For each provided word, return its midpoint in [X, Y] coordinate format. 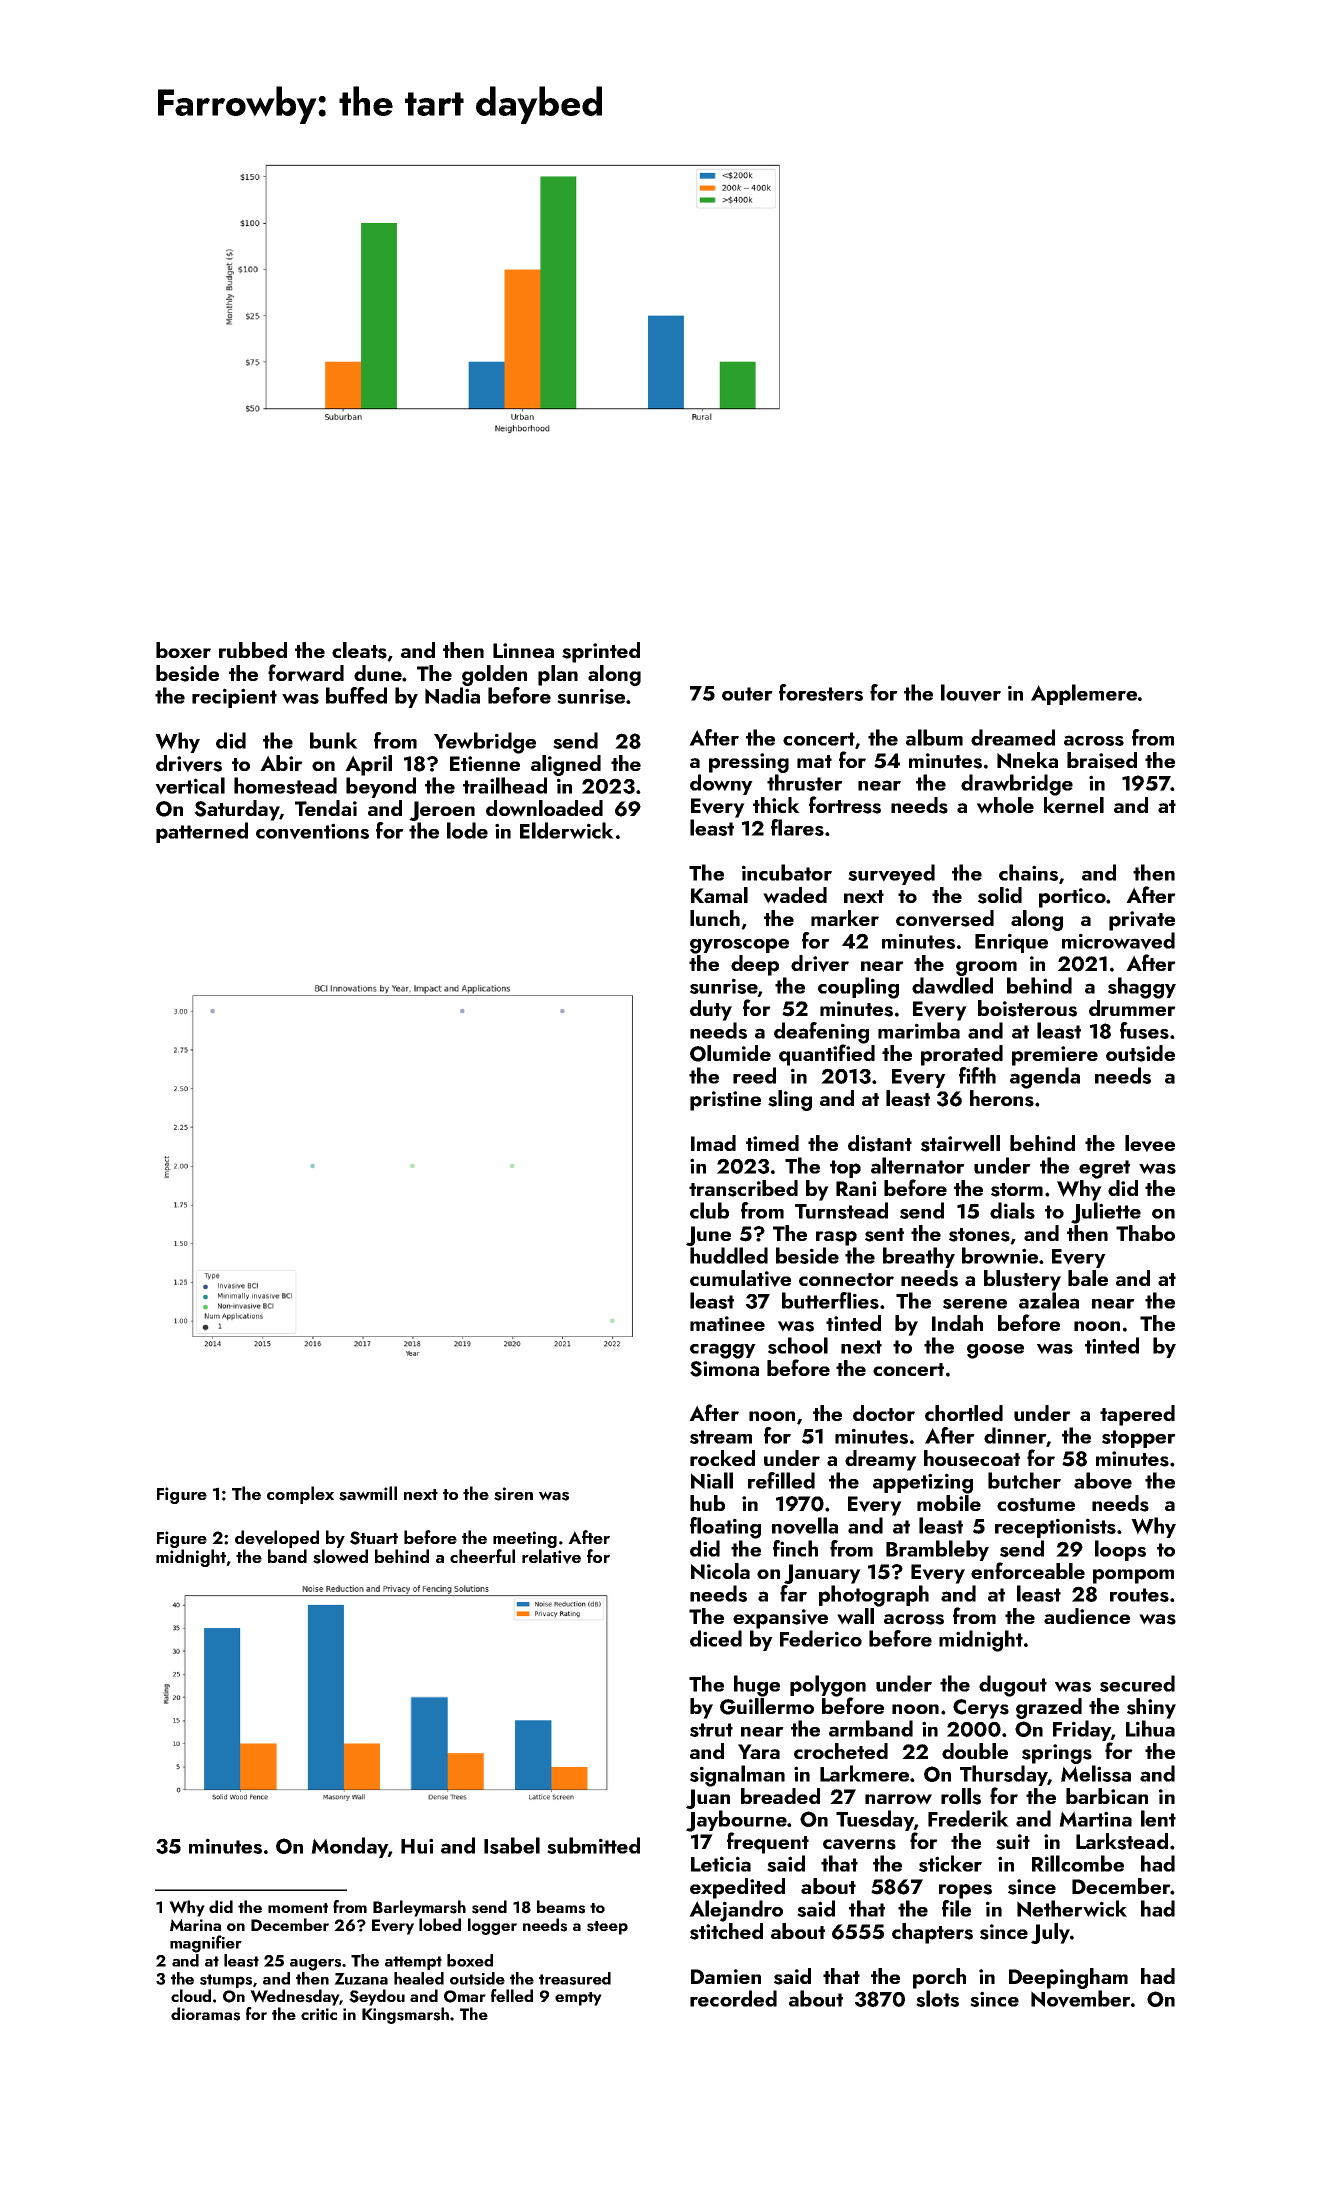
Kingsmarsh [405, 2015]
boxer [183, 650]
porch [939, 1978]
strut [711, 1730]
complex [300, 1495]
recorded [733, 1998]
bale [1088, 1278]
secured [1137, 1683]
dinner [1015, 1435]
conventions [312, 831]
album [934, 737]
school [798, 1345]
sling [790, 1100]
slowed [340, 1556]
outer [747, 694]
